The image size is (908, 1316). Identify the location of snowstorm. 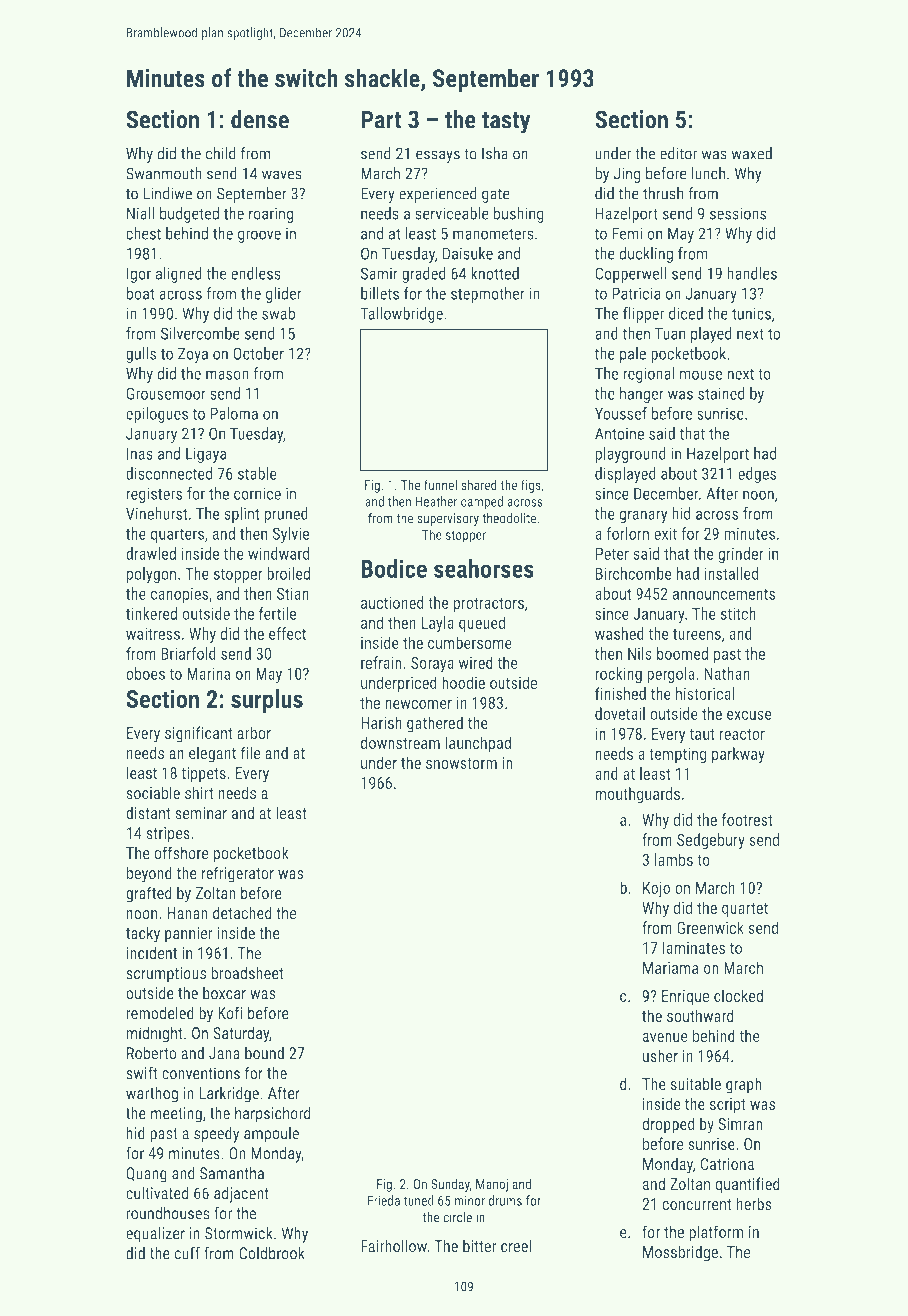
(461, 763).
